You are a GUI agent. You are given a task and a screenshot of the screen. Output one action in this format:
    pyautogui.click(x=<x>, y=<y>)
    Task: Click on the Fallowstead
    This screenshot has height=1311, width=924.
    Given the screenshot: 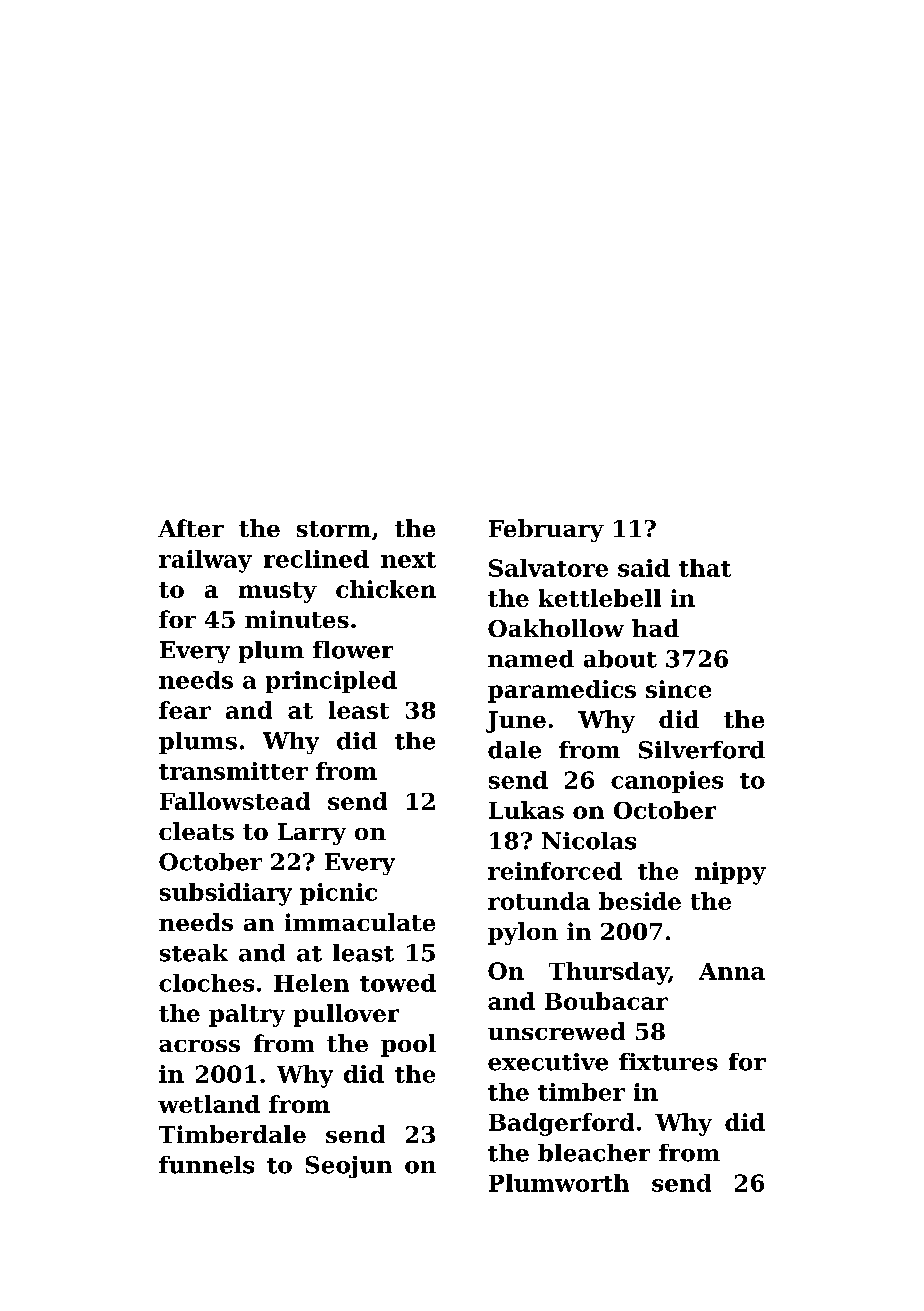 What is the action you would take?
    pyautogui.click(x=235, y=801)
